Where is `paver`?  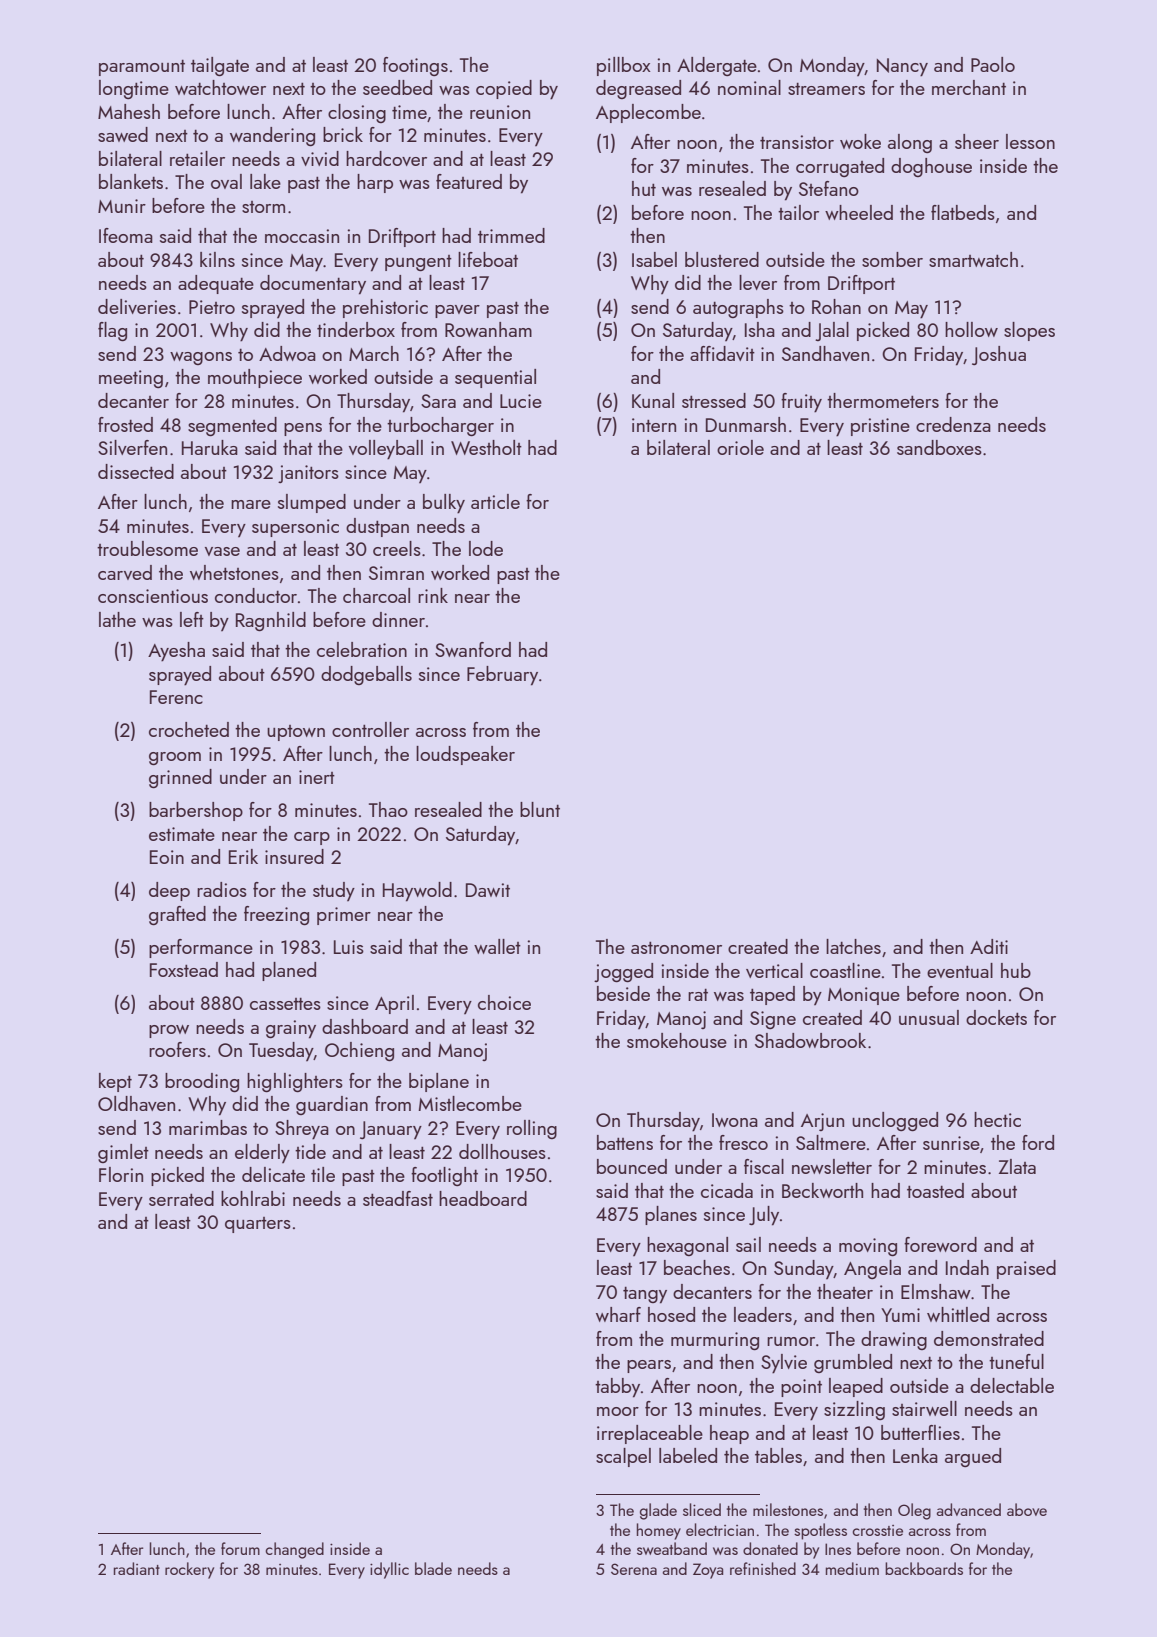 paver is located at coordinates (457, 311).
